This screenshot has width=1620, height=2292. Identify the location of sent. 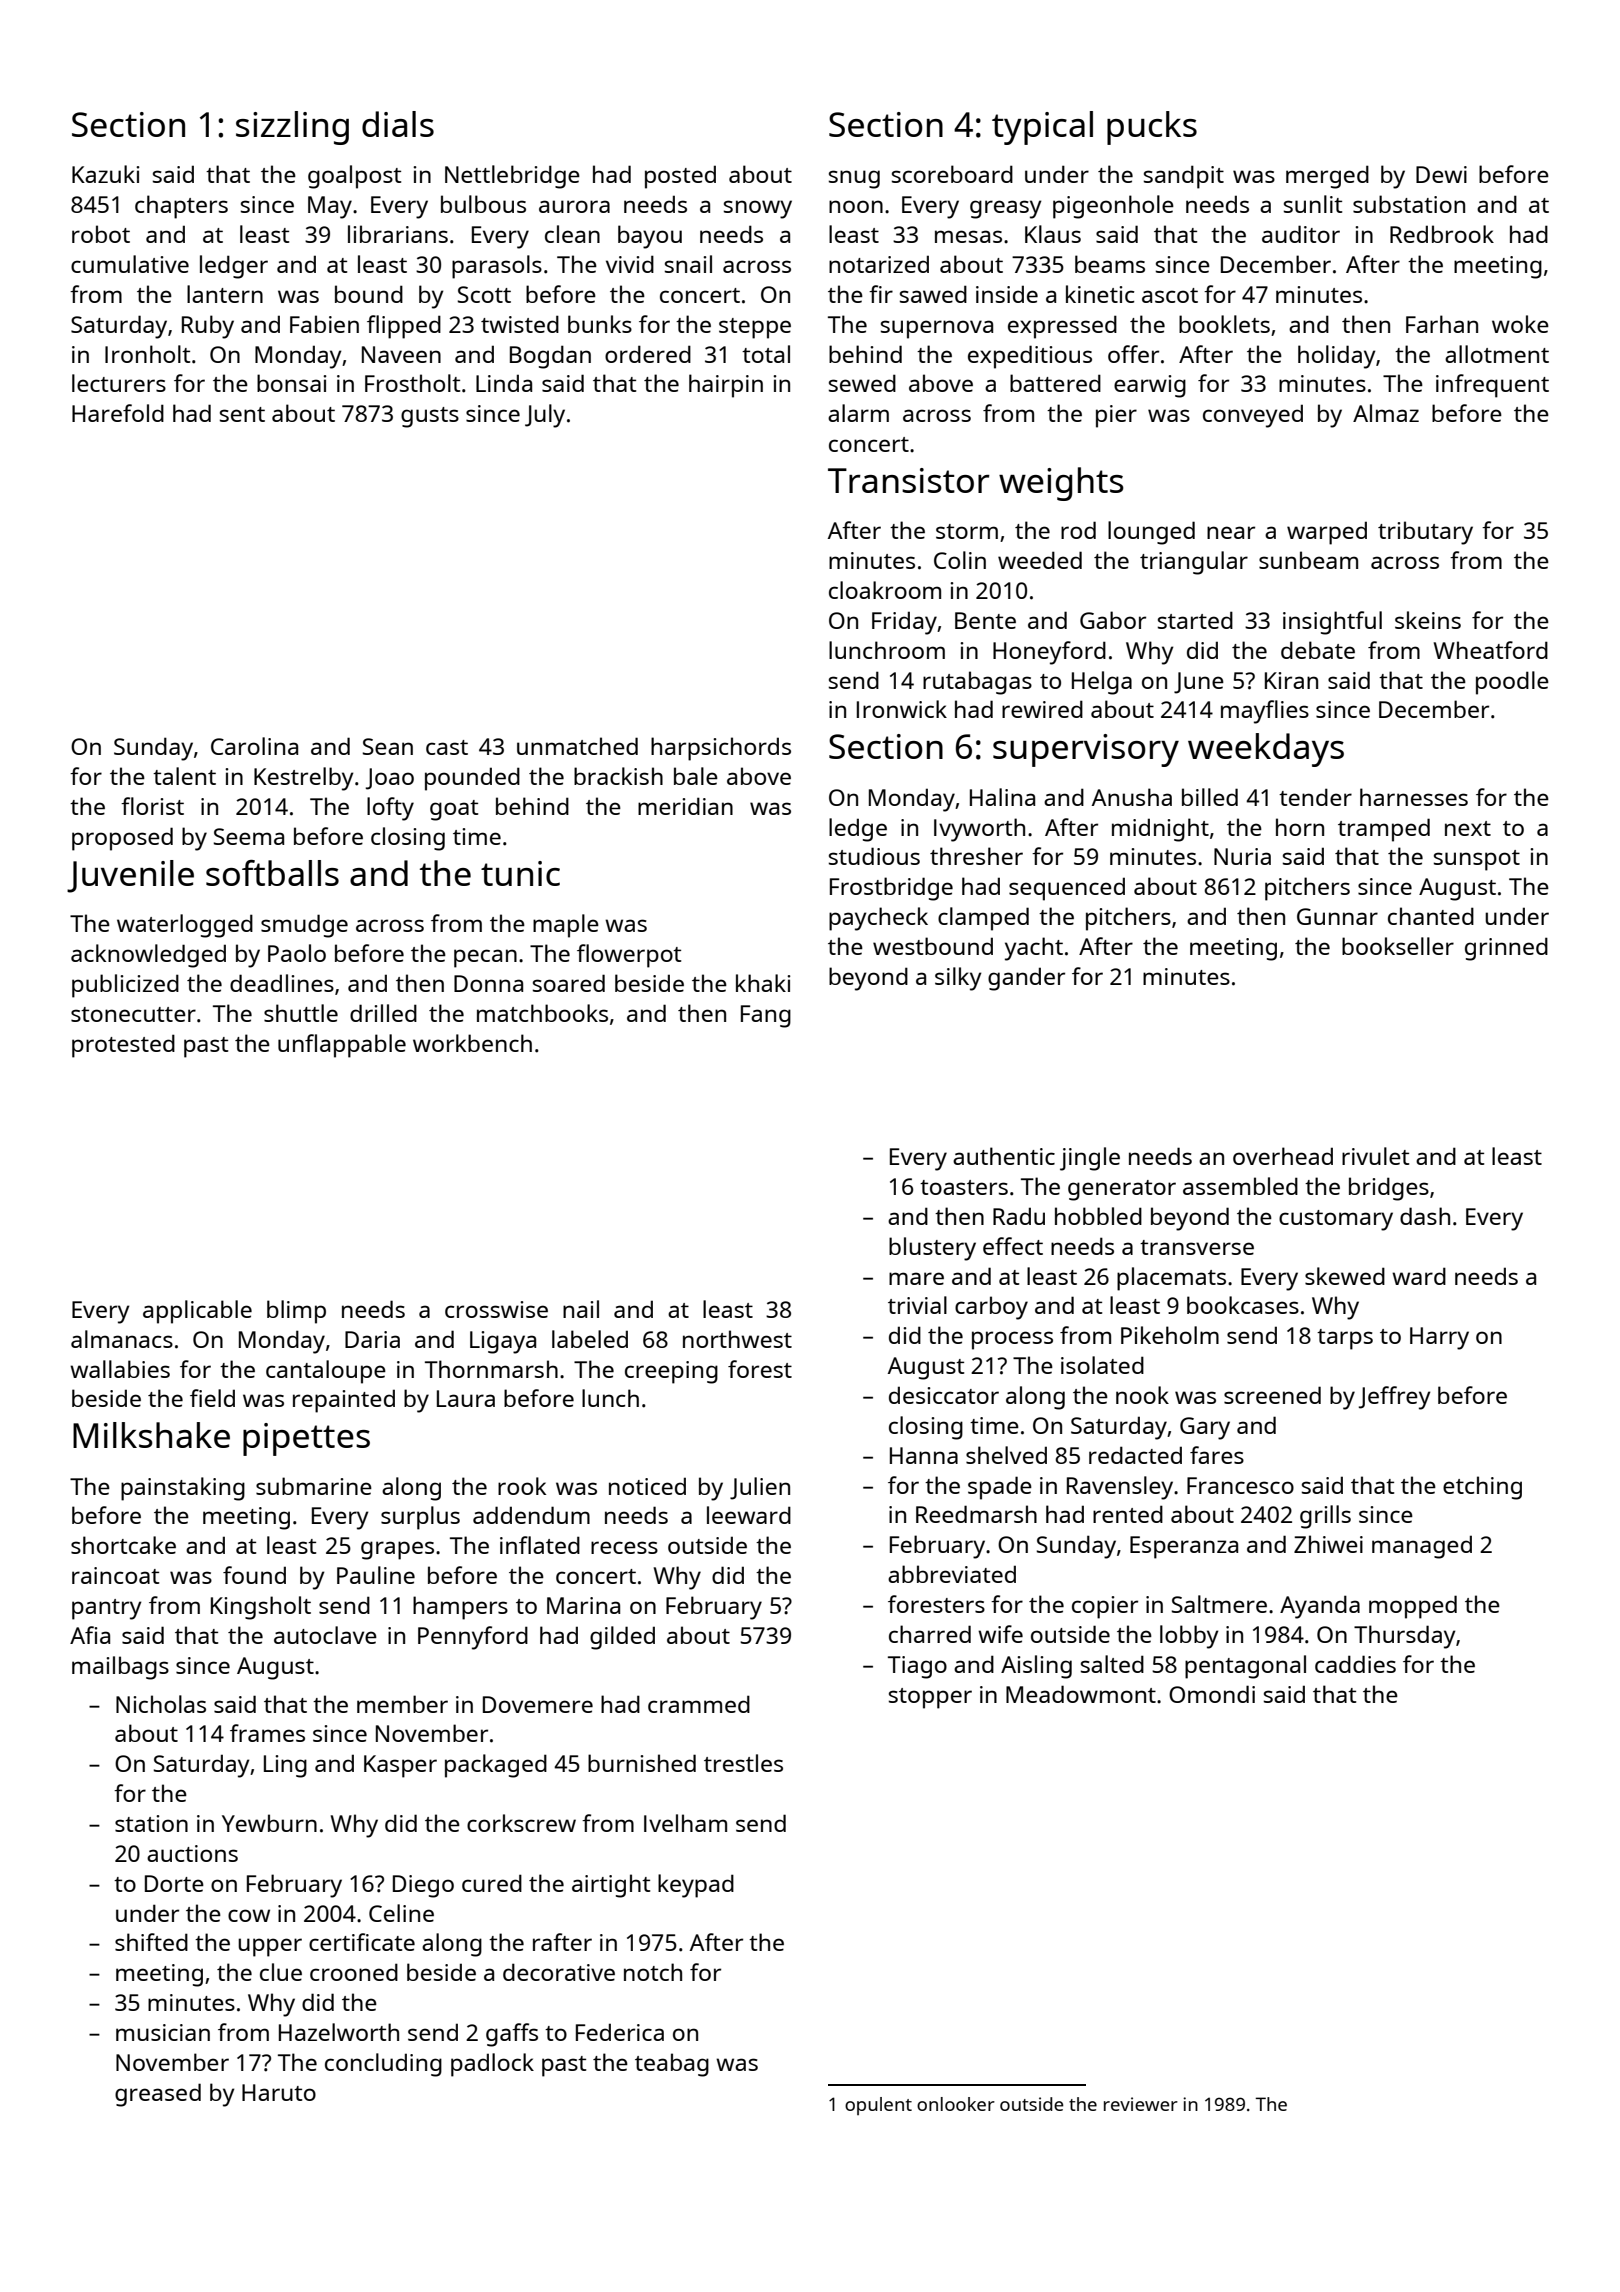
(242, 414).
